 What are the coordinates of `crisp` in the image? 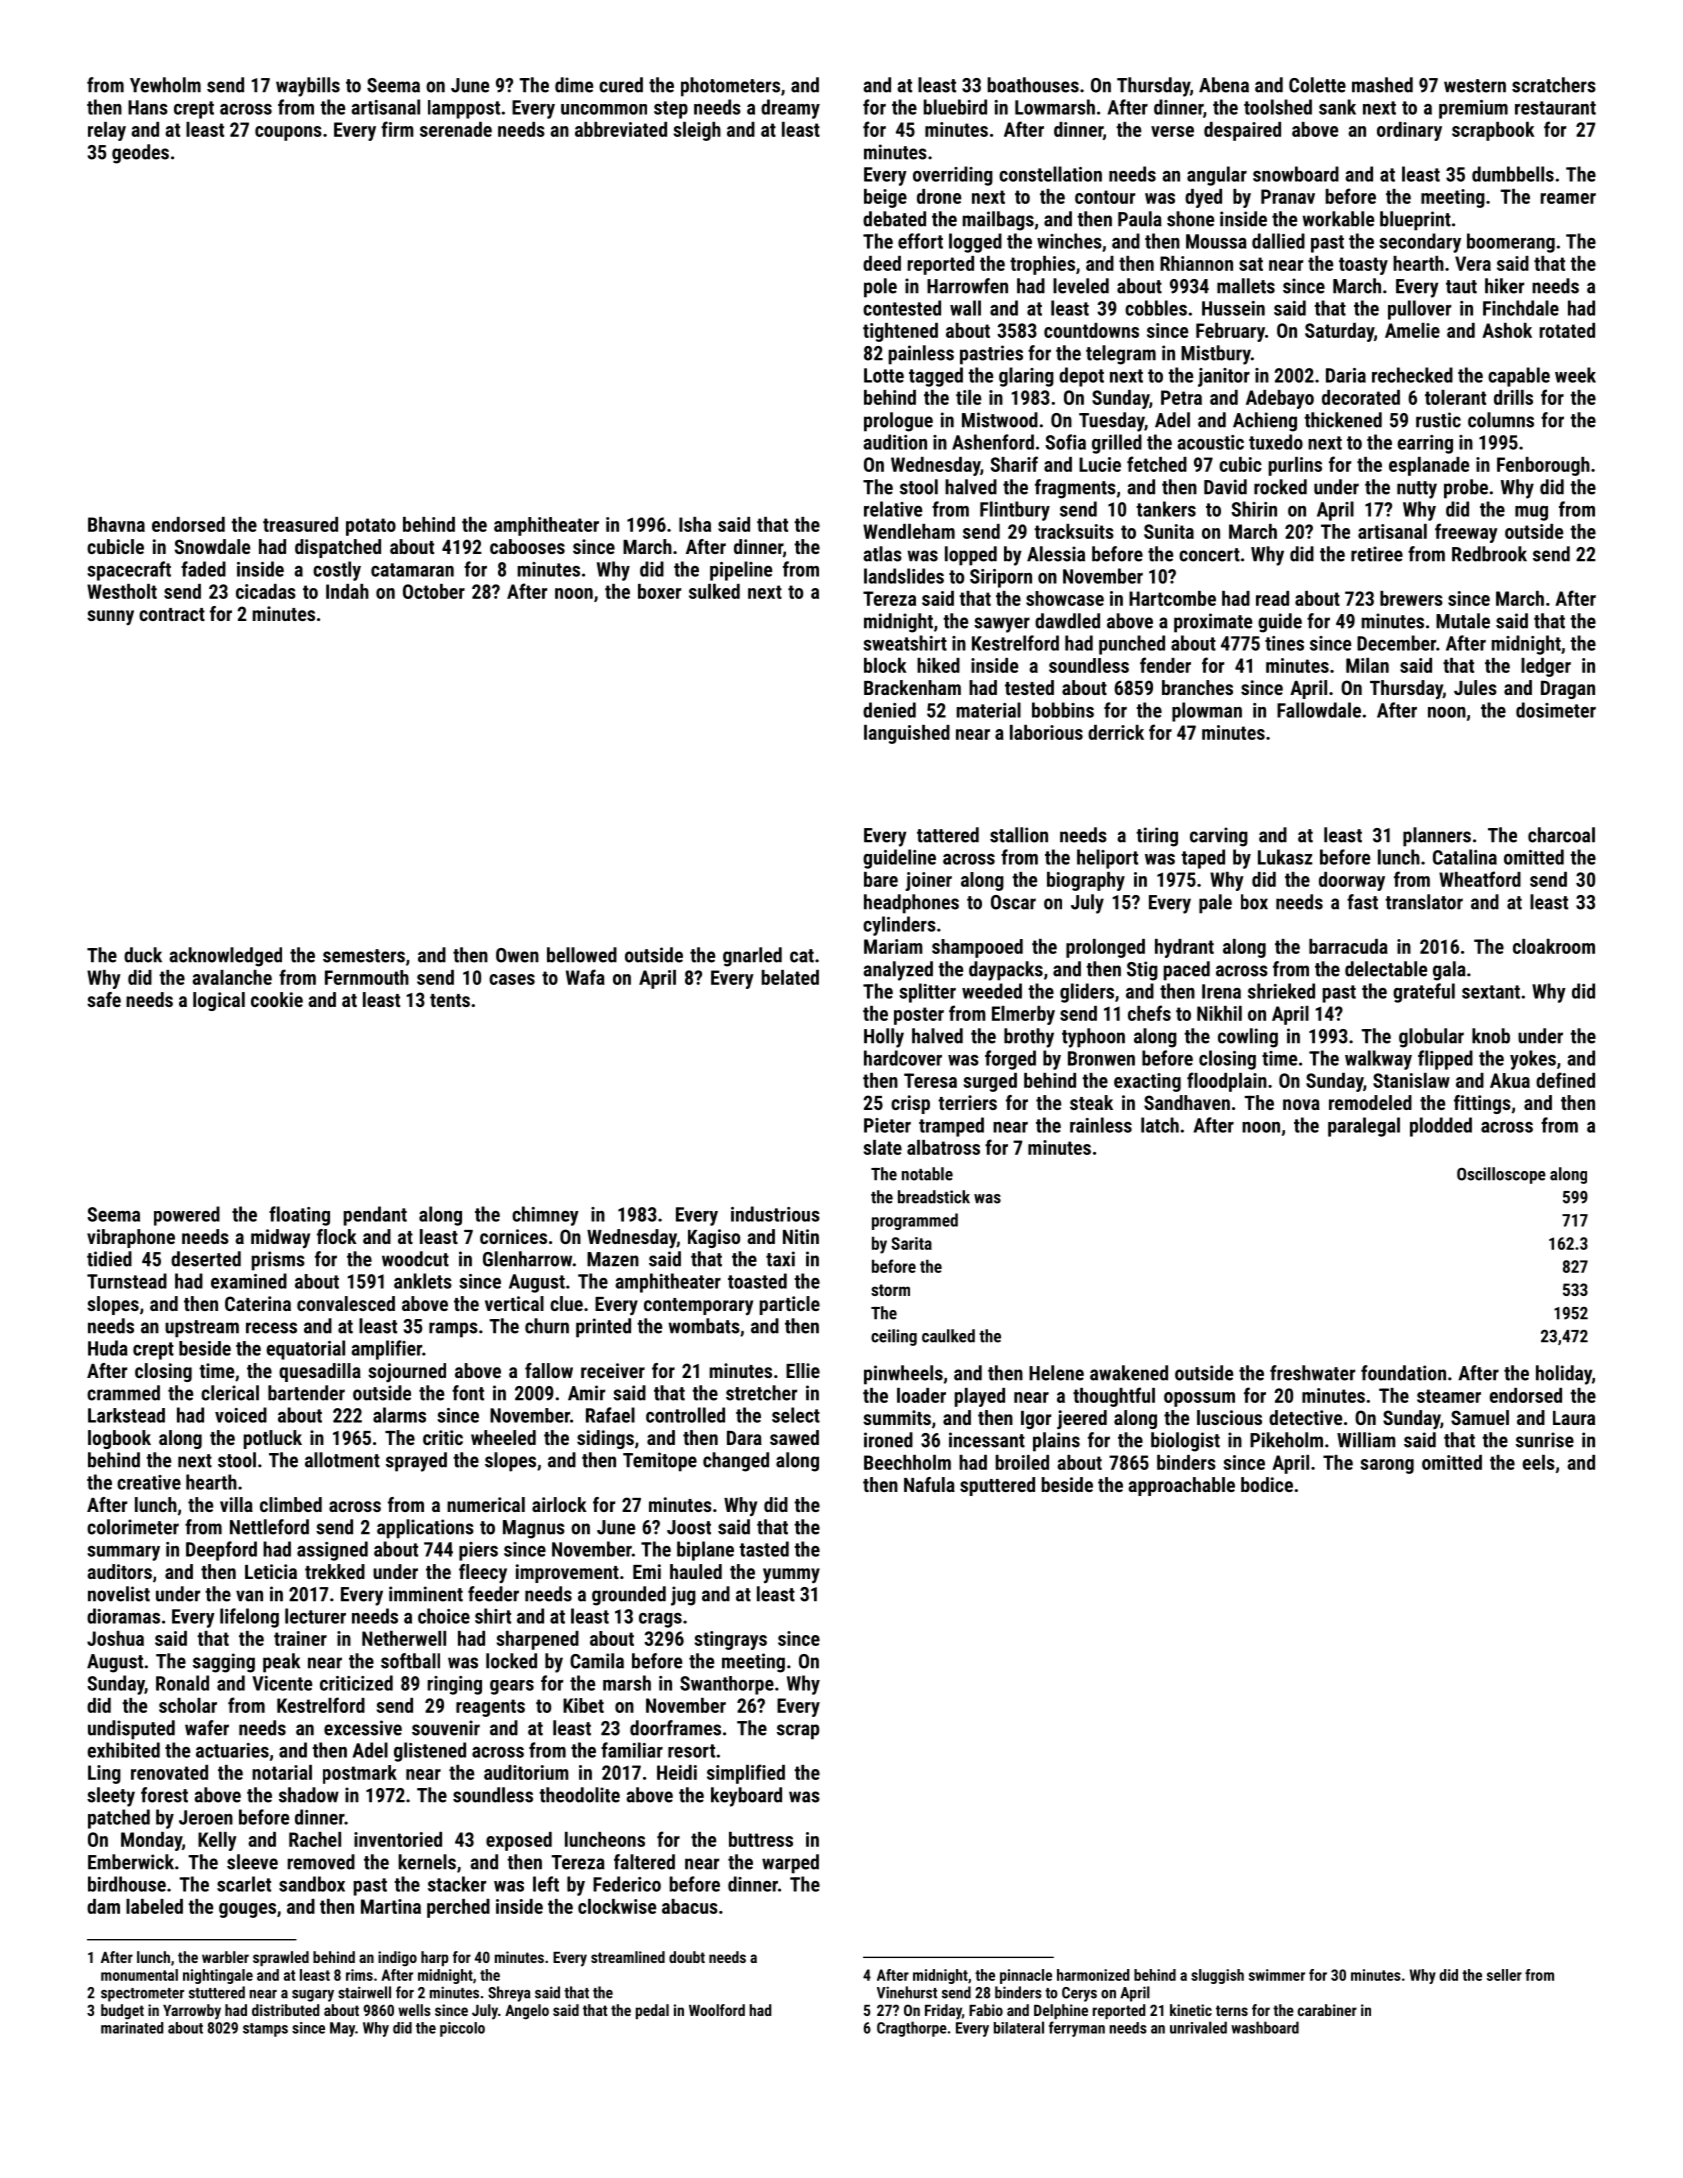 It's located at (910, 1104).
